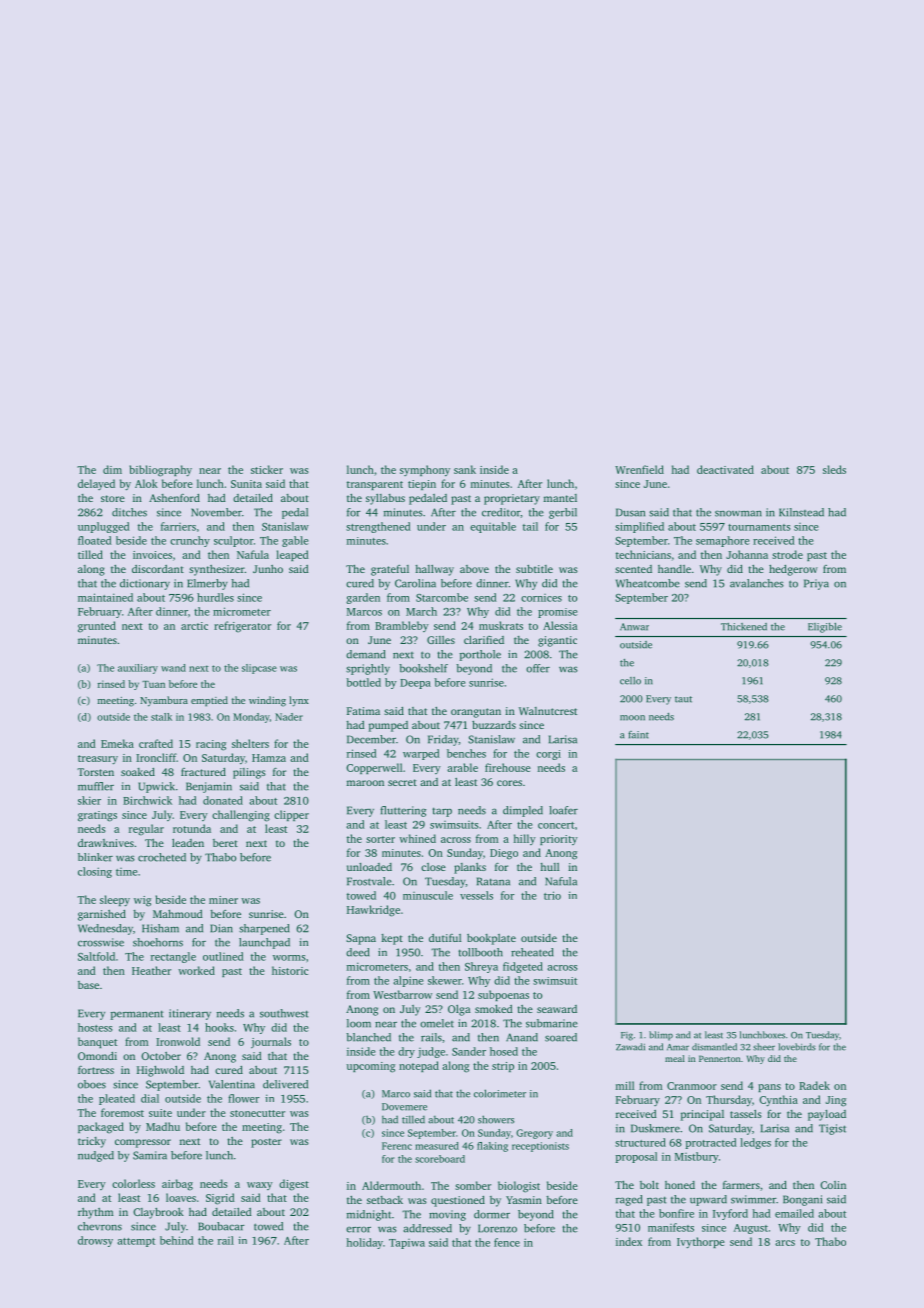 The width and height of the image is (924, 1308). Describe the element at coordinates (625, 1085) in the image. I see `mill` at that location.
